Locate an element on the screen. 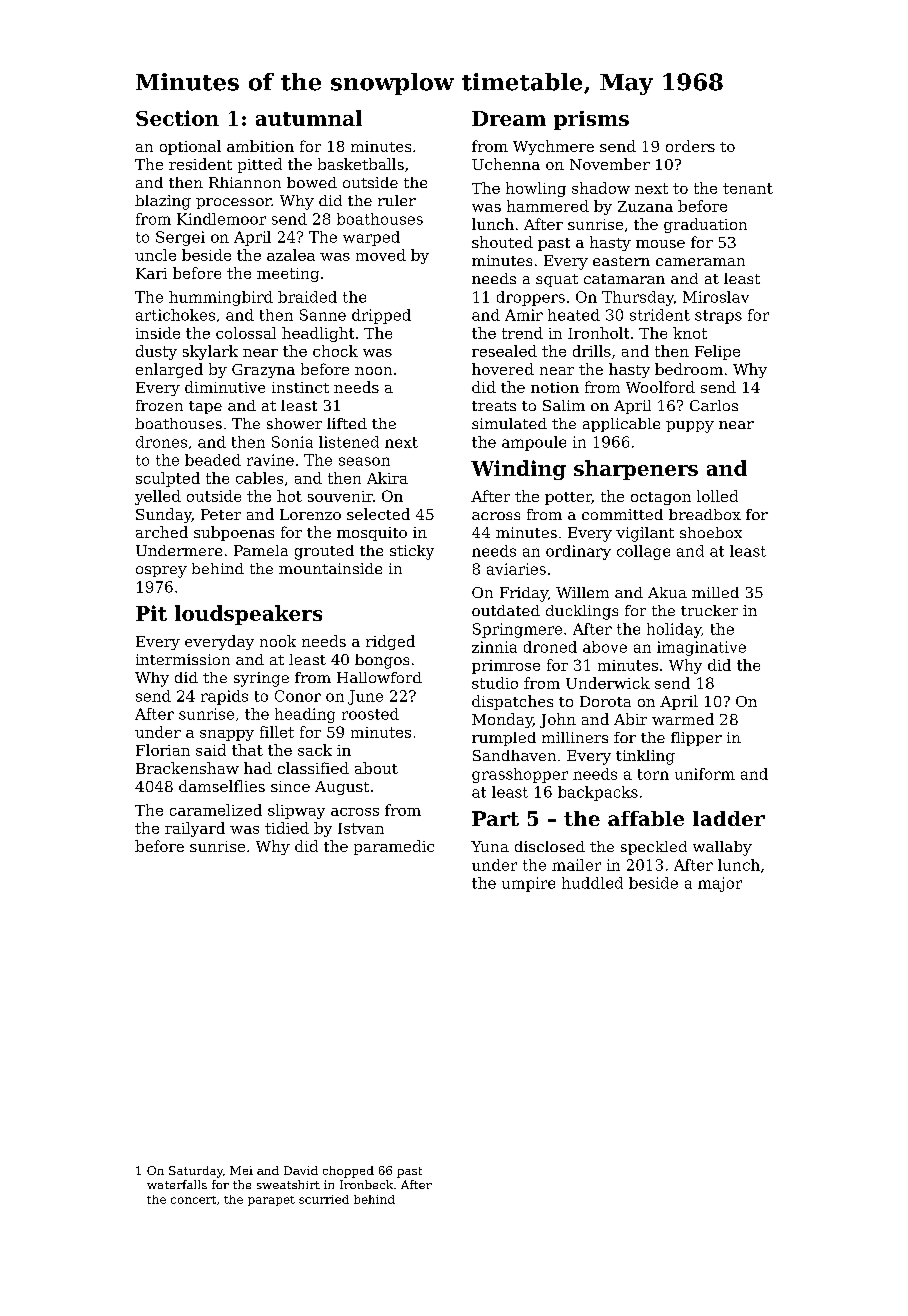 The height and width of the screenshot is (1316, 908). autumnal is located at coordinates (309, 118).
